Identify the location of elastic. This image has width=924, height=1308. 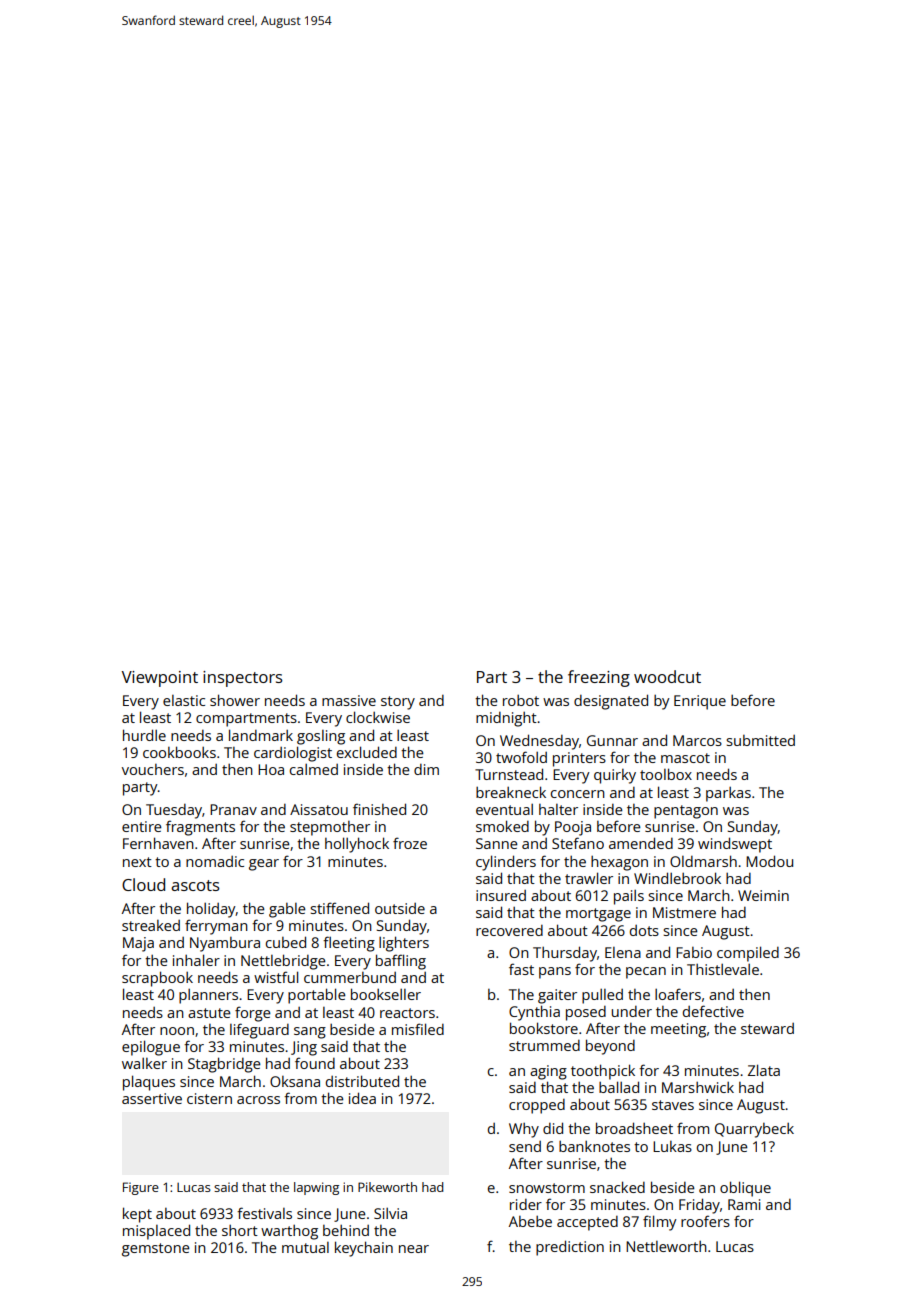
(184, 700).
